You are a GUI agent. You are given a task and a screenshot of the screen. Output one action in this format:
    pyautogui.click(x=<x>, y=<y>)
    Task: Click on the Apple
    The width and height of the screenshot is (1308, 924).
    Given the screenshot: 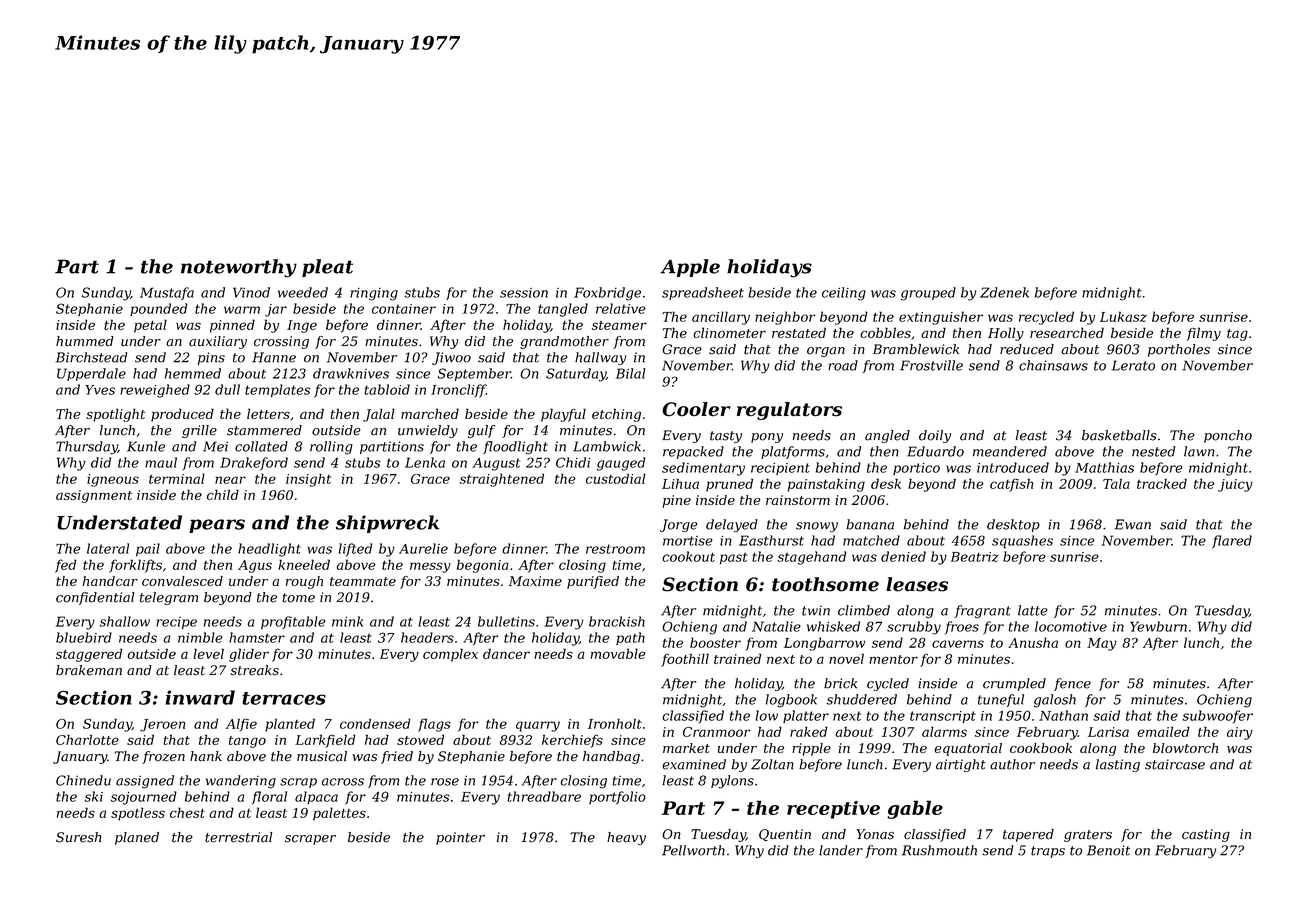 What is the action you would take?
    pyautogui.click(x=690, y=268)
